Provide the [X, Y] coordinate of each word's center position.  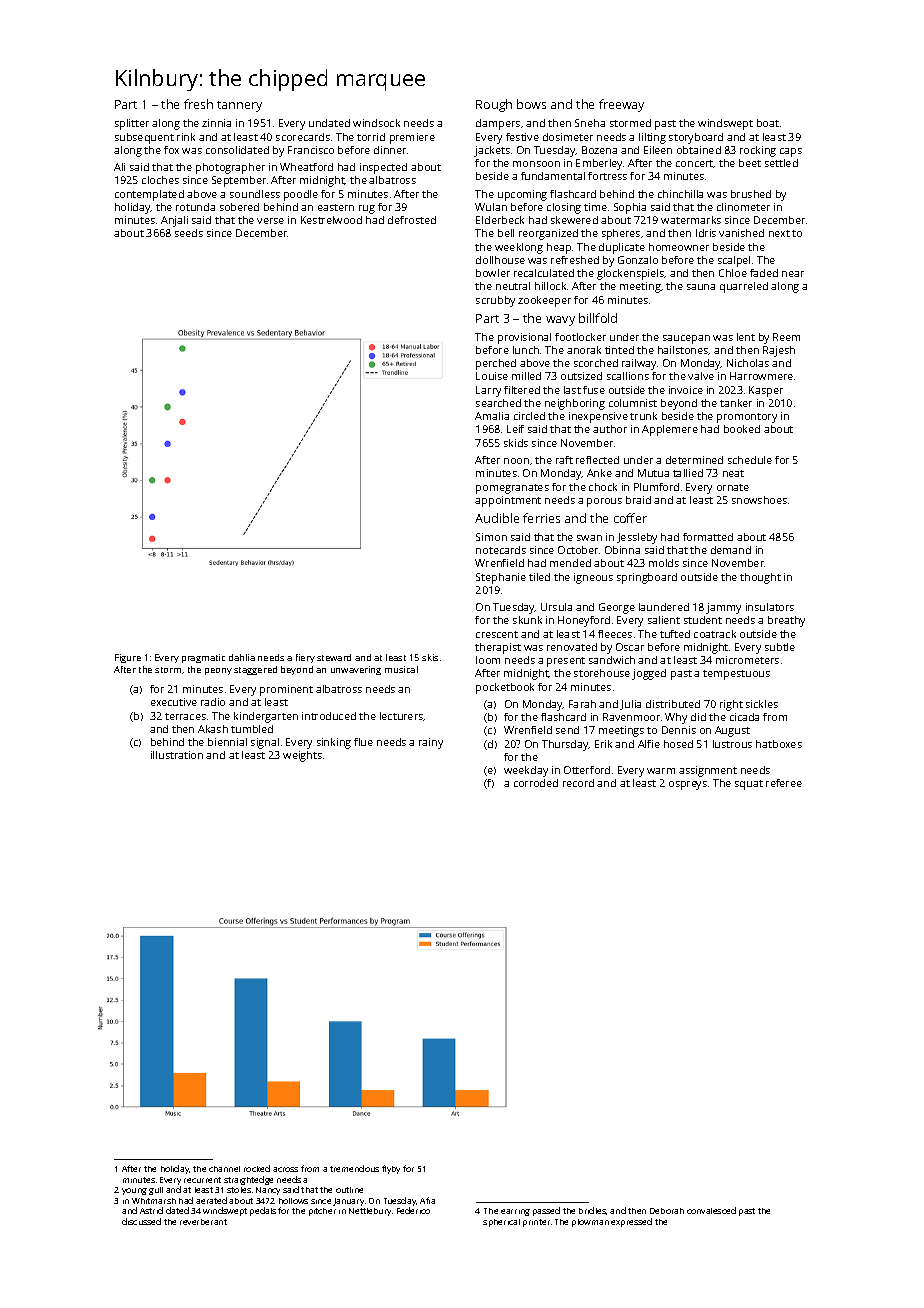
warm [661, 771]
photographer [230, 168]
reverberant [203, 1222]
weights [302, 756]
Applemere [670, 430]
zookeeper [544, 301]
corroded [536, 783]
